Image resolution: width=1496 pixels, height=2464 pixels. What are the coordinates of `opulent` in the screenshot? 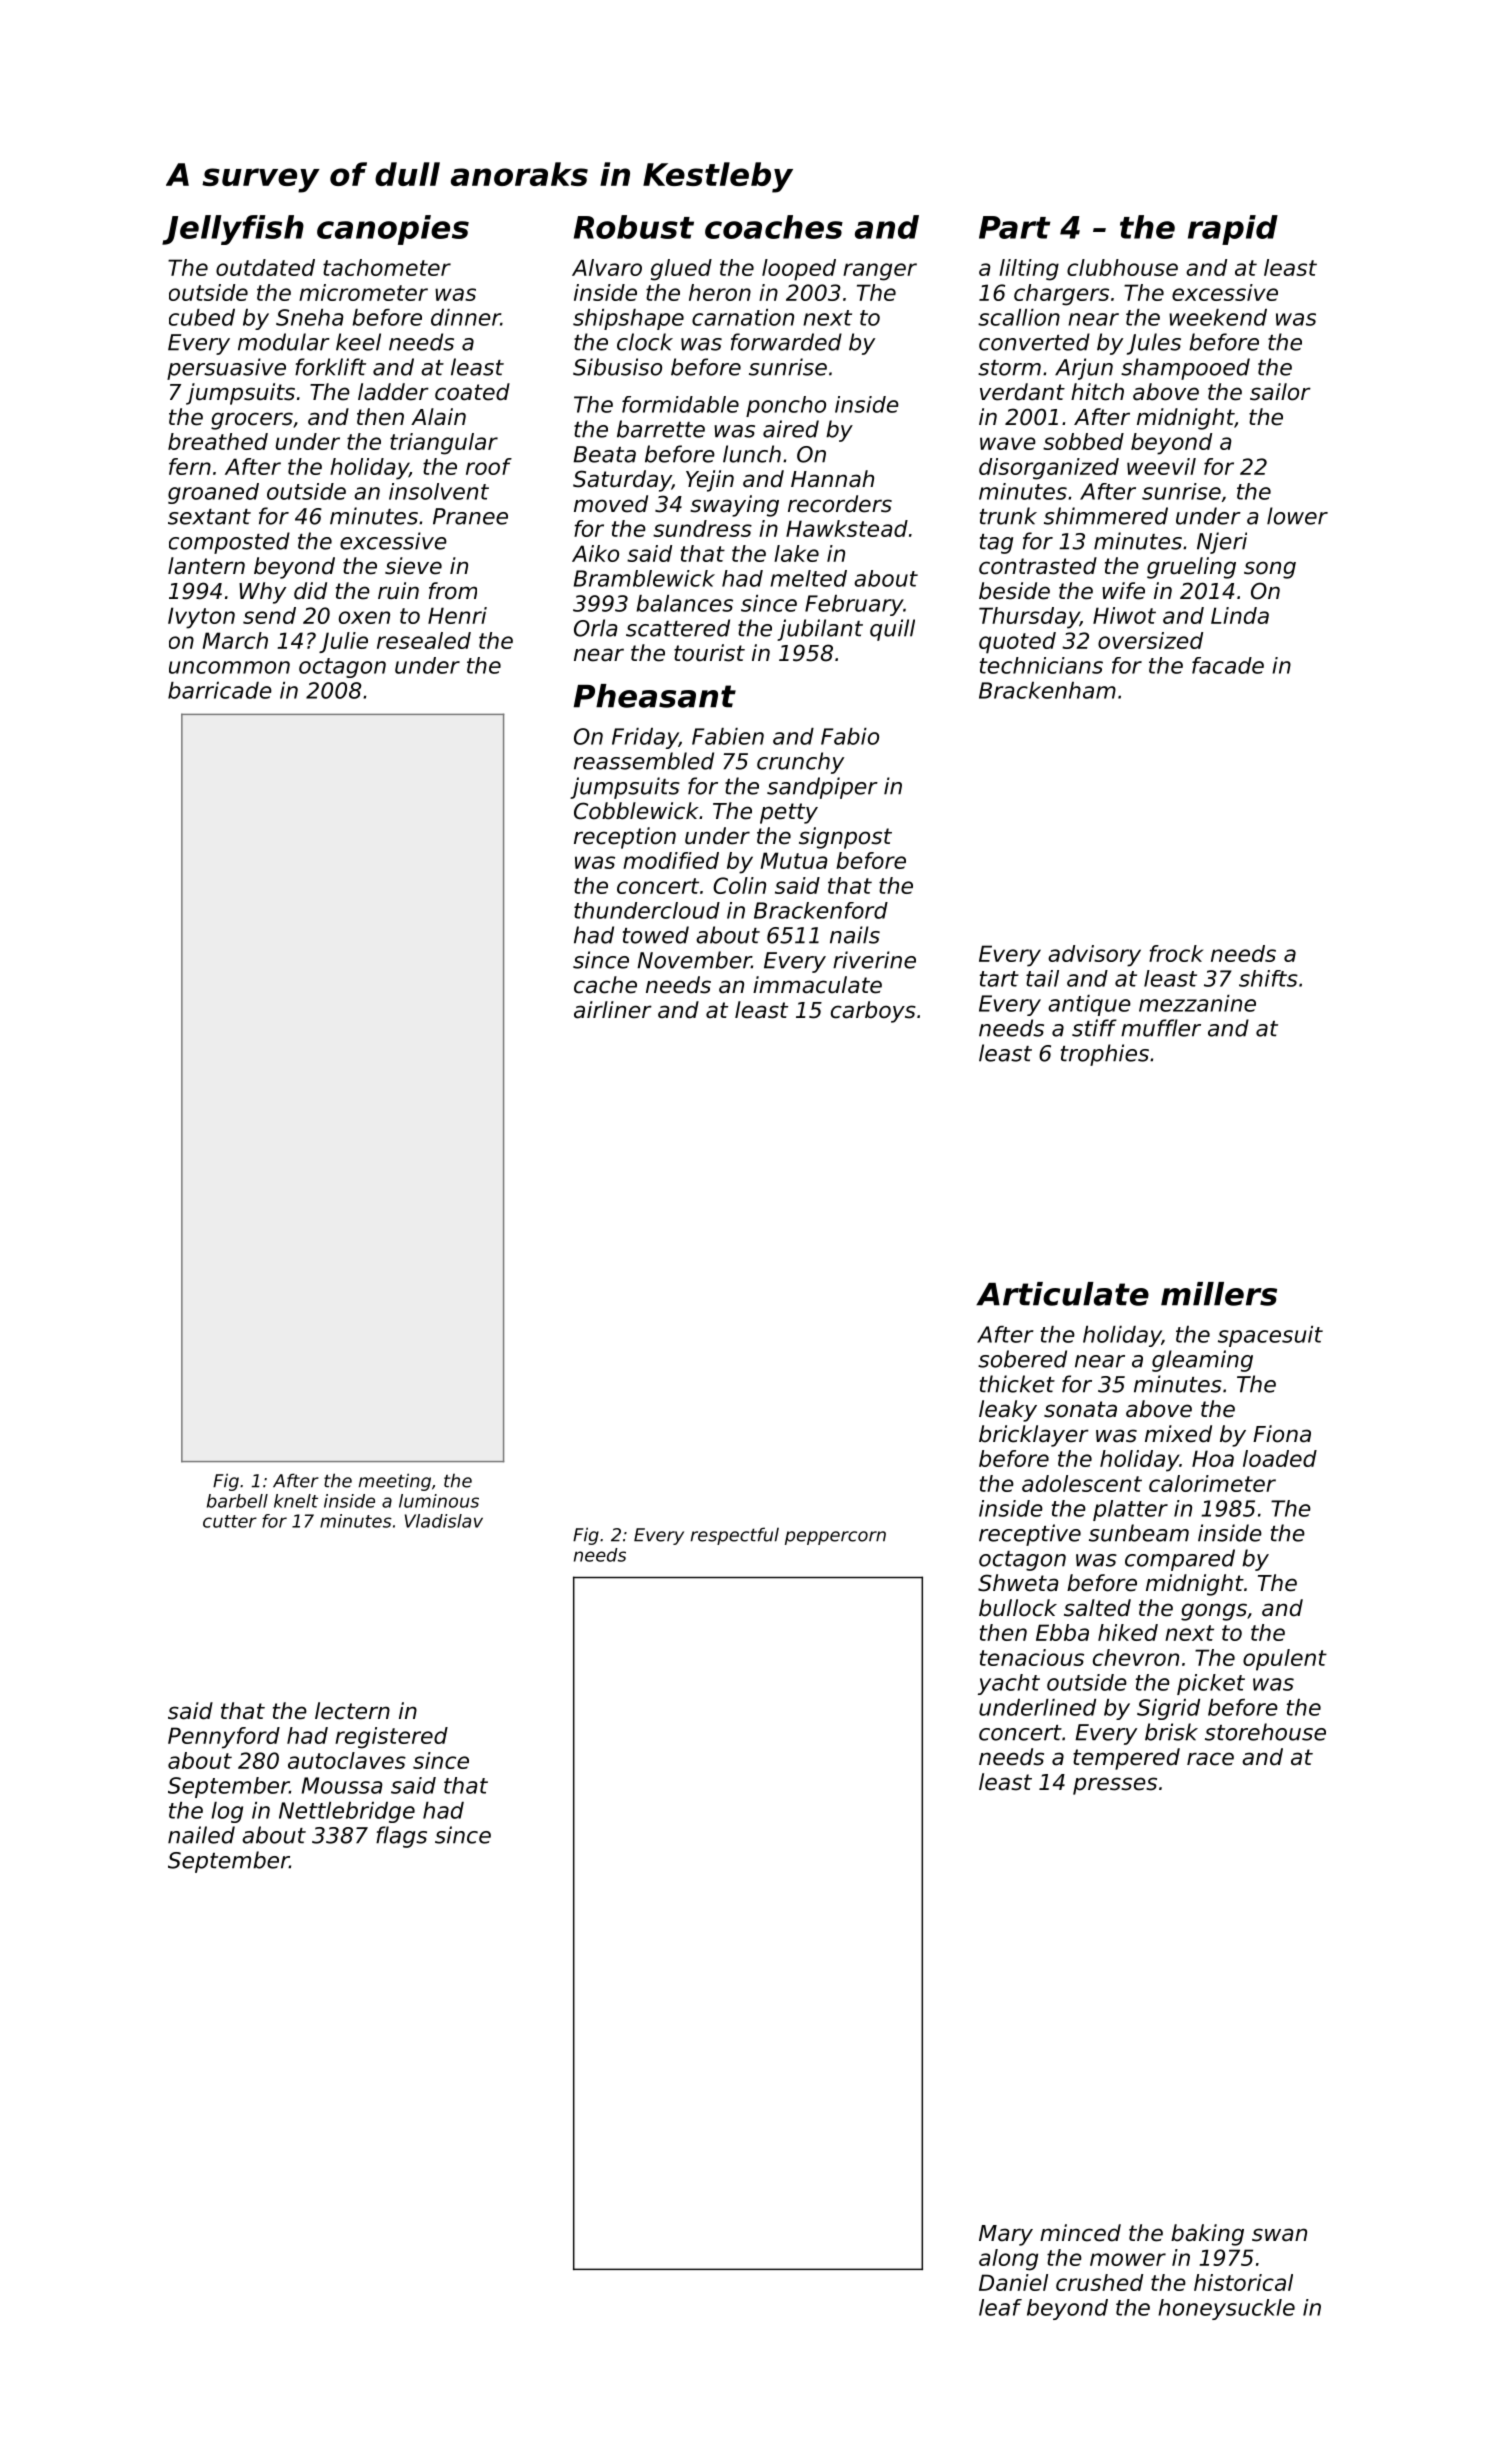 It's located at (1285, 1660).
